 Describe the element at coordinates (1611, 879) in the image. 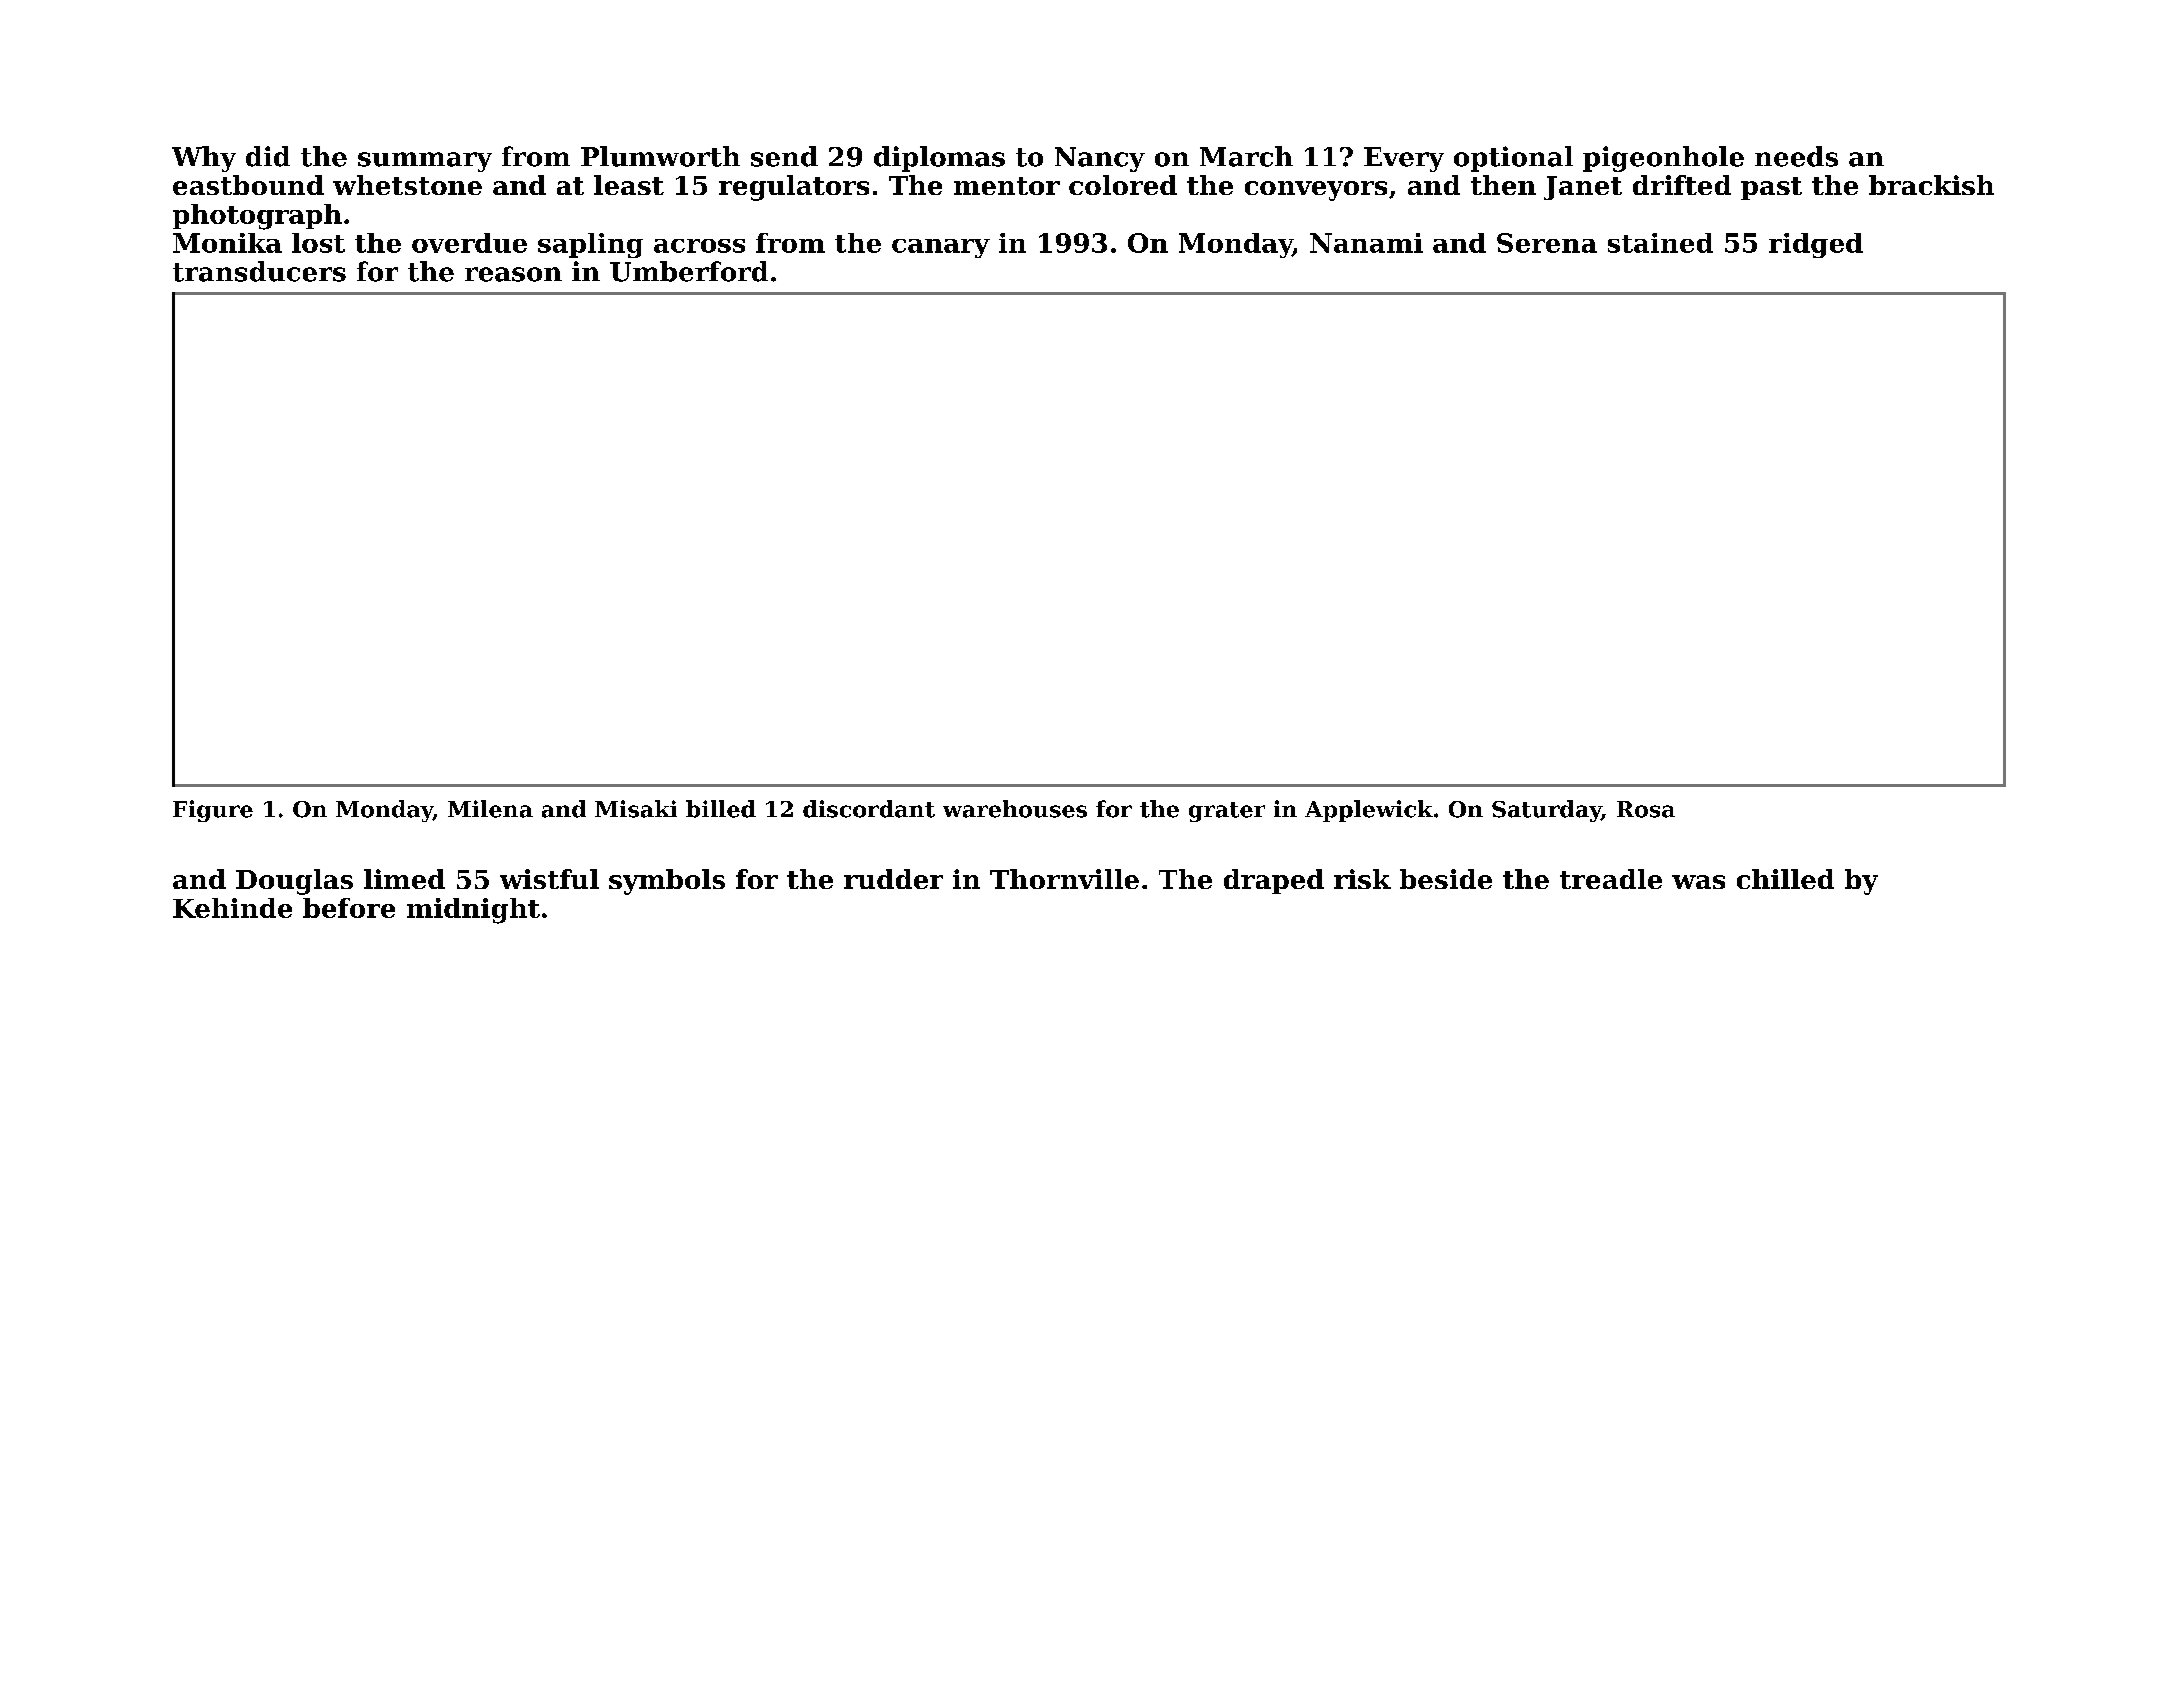

I see `treadle` at that location.
